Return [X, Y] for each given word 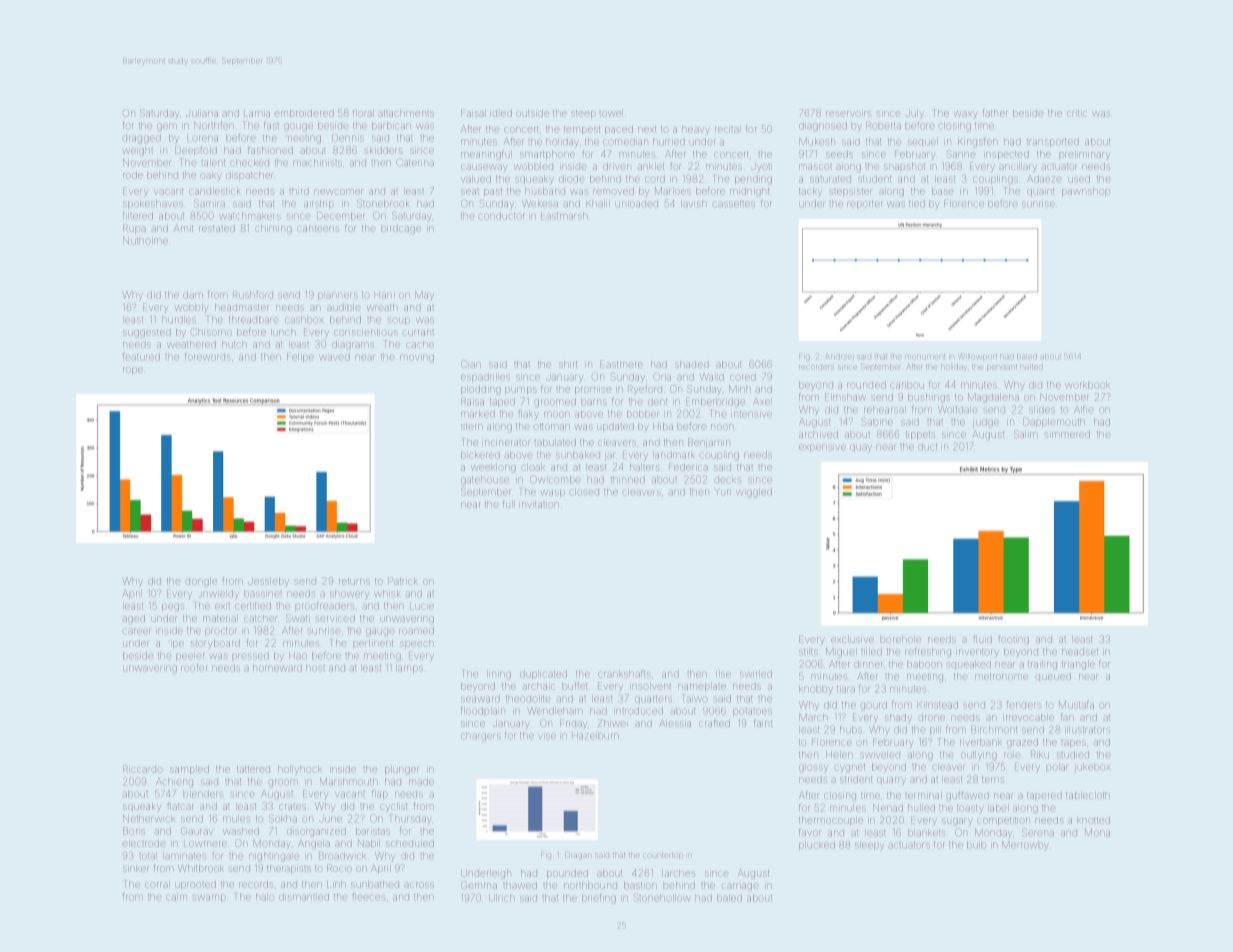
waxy [965, 115]
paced [619, 130]
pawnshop [1086, 192]
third [299, 192]
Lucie [422, 607]
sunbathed [375, 885]
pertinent [374, 644]
